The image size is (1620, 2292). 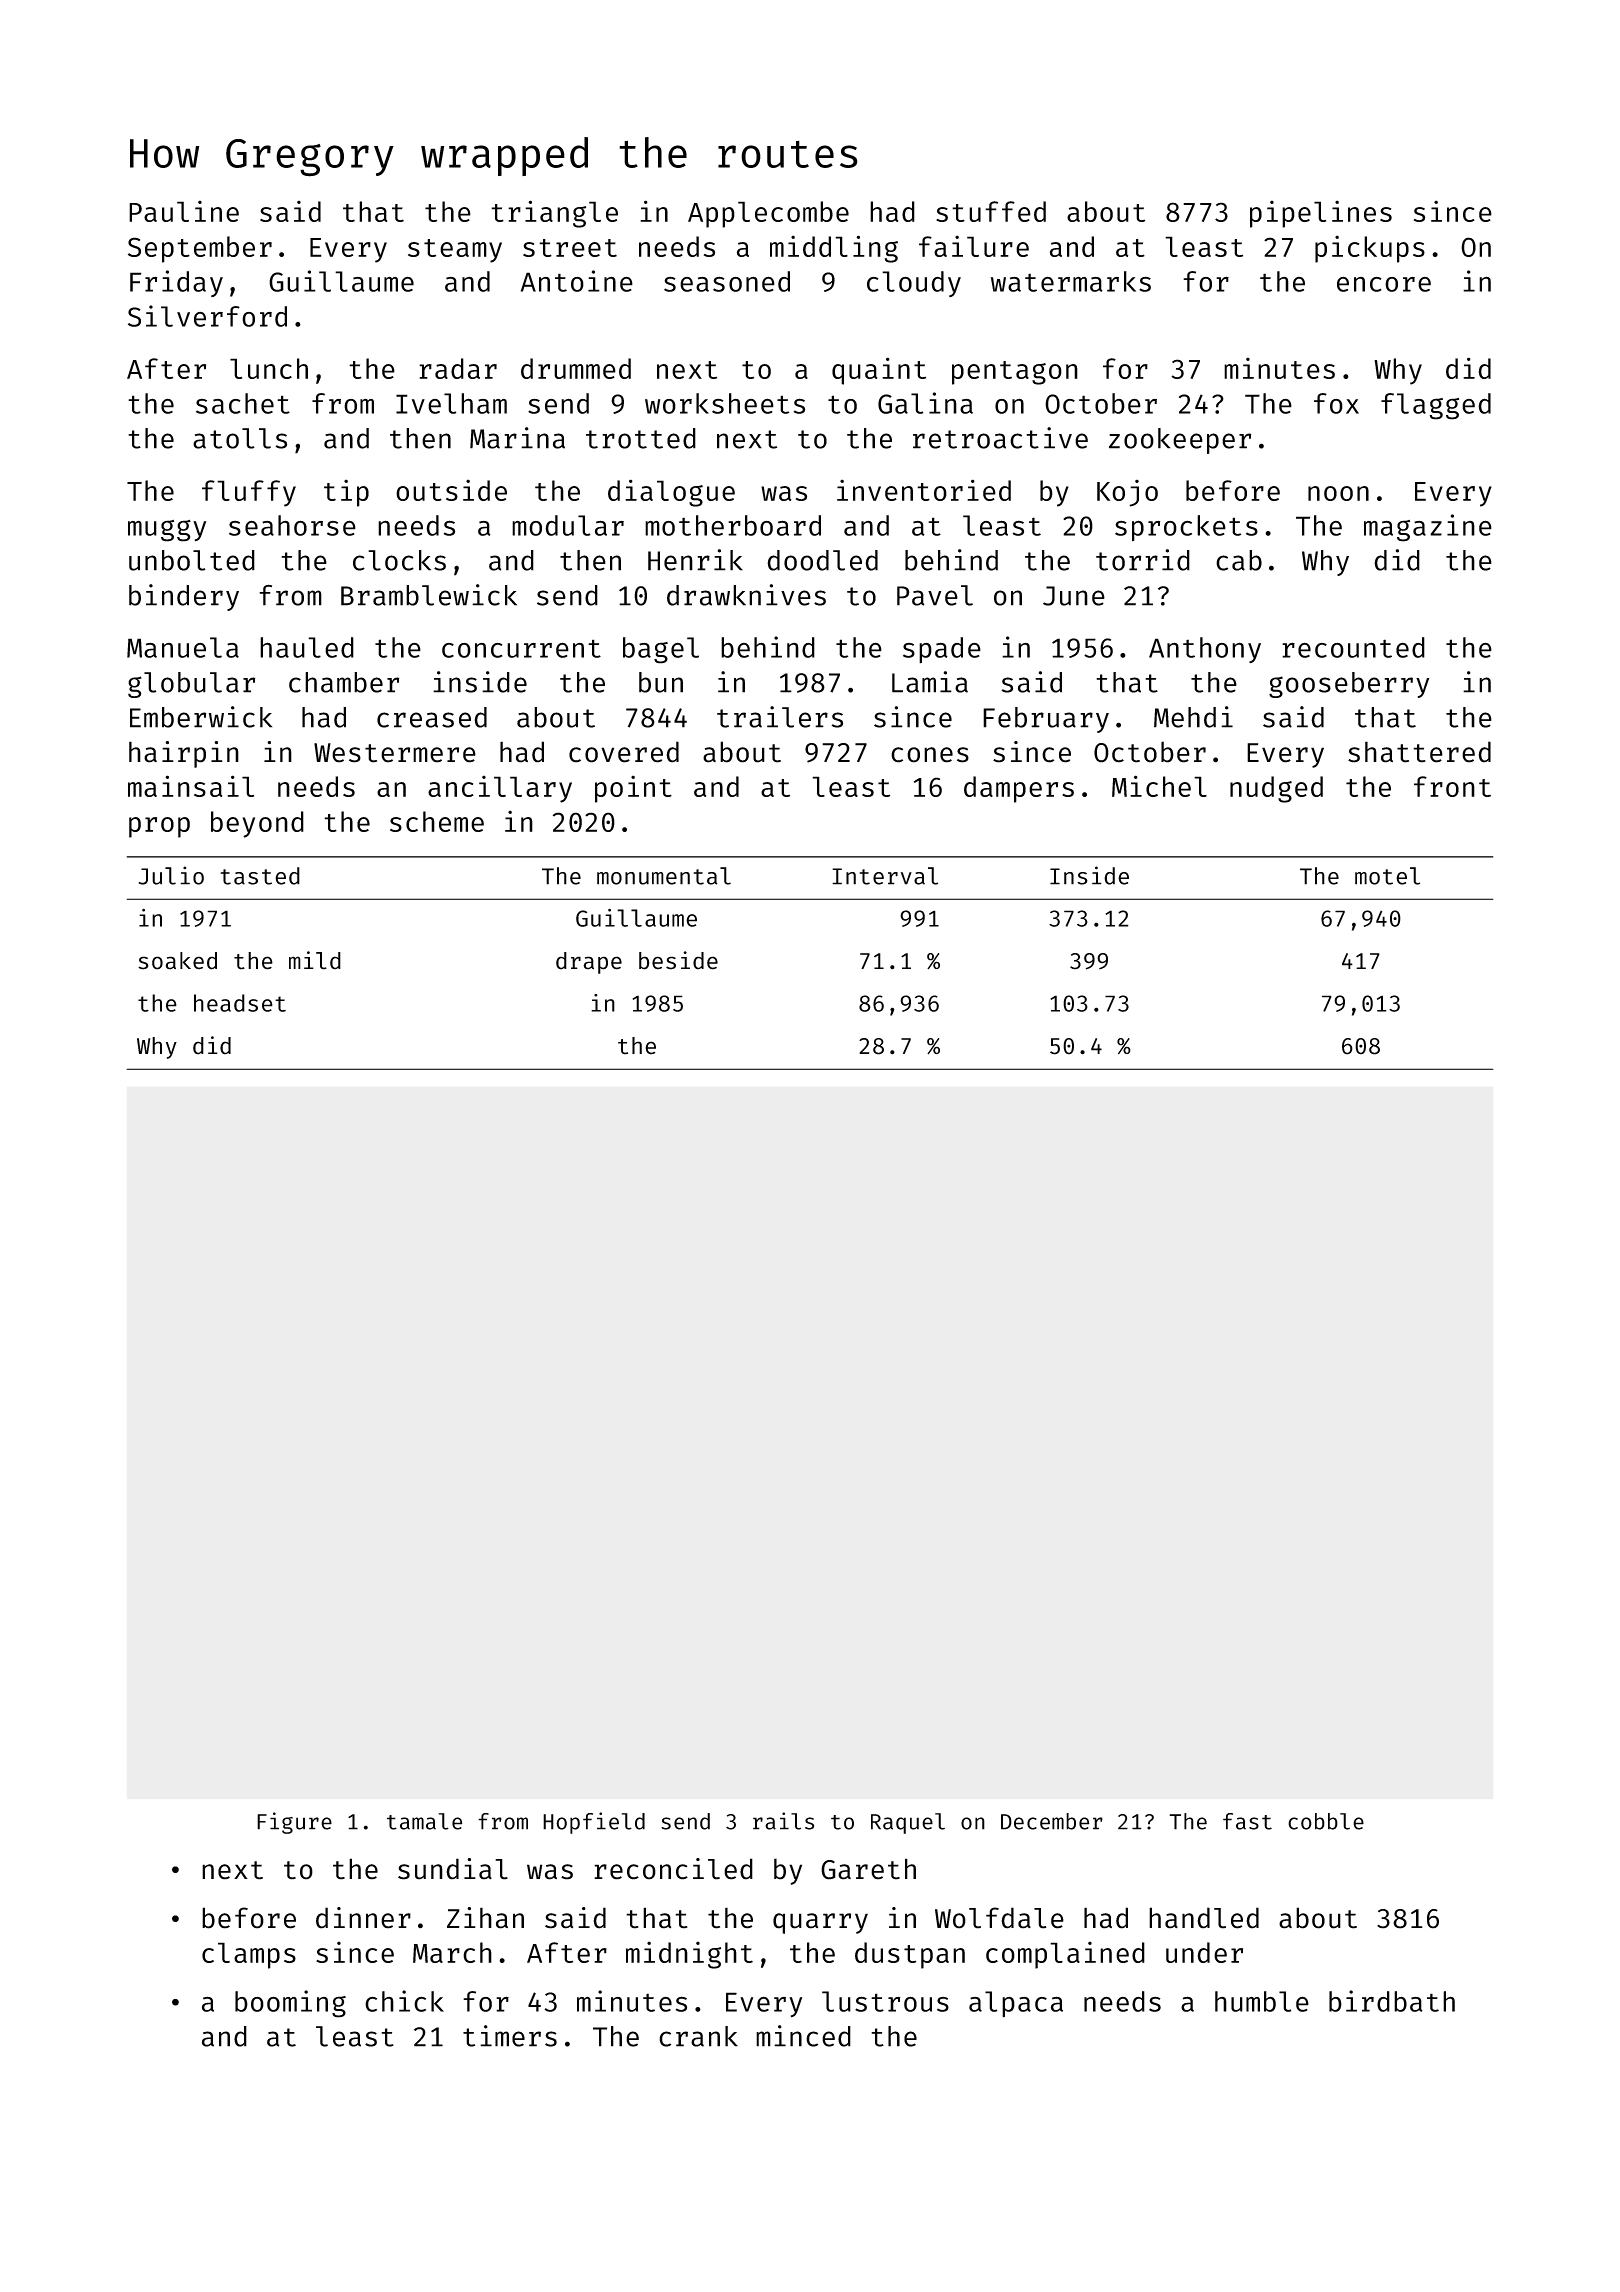 I want to click on booming, so click(x=290, y=2004).
